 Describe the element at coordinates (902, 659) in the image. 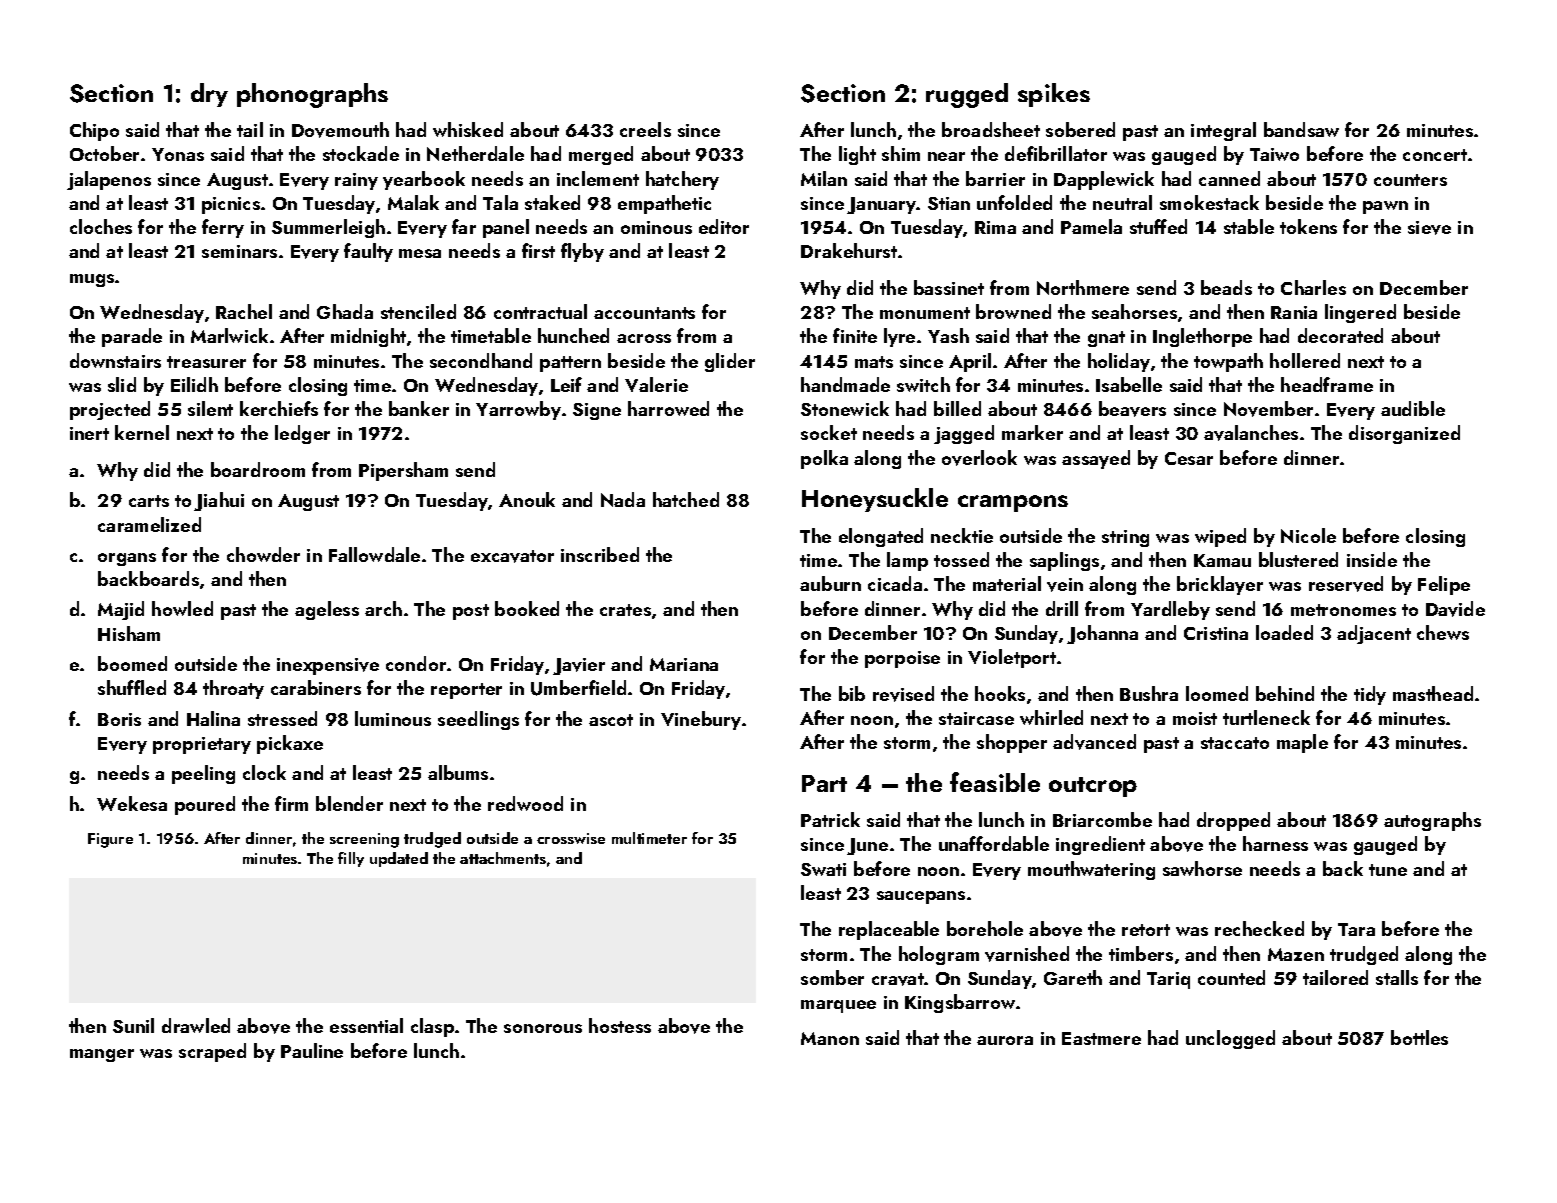

I see `porpoise` at that location.
